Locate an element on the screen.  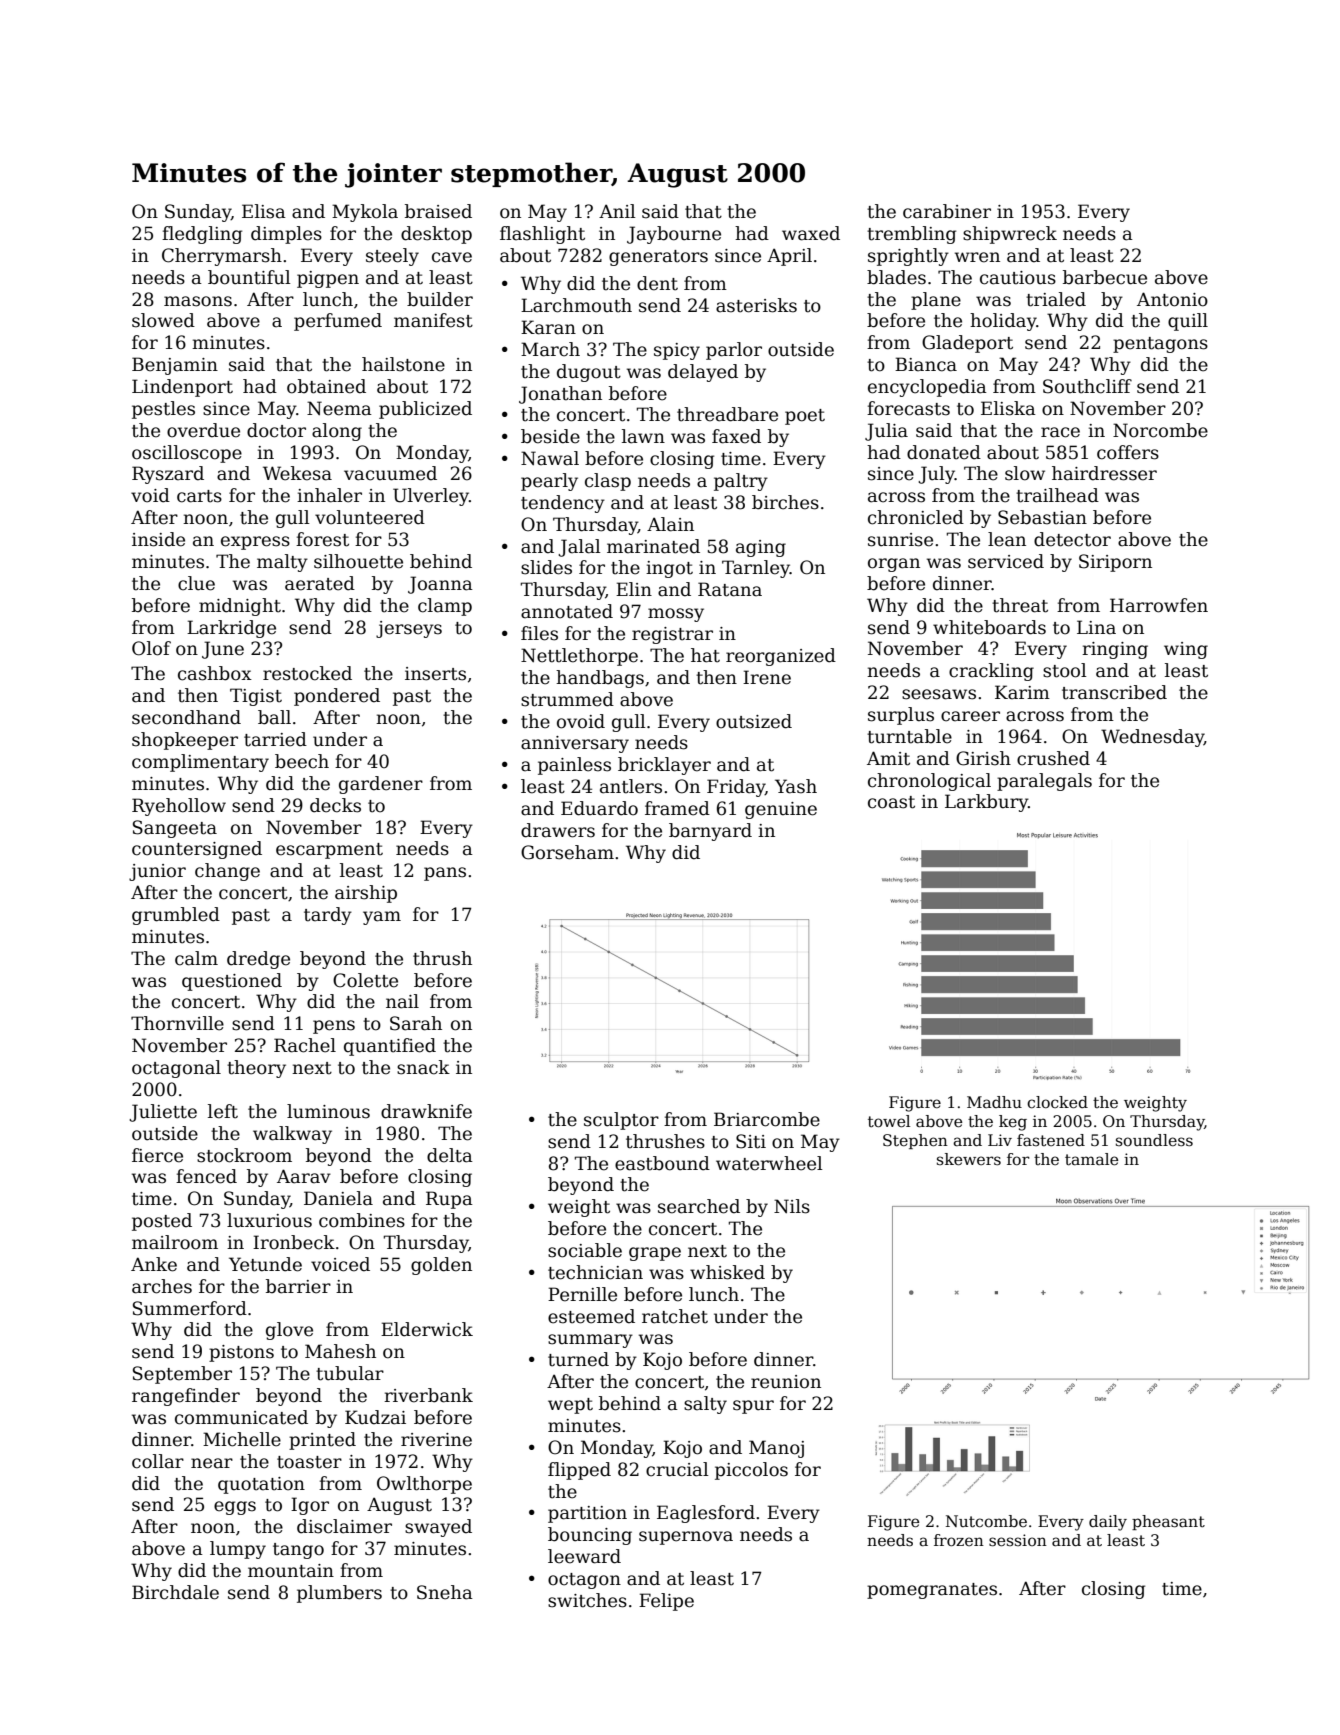
wept is located at coordinates (570, 1406).
